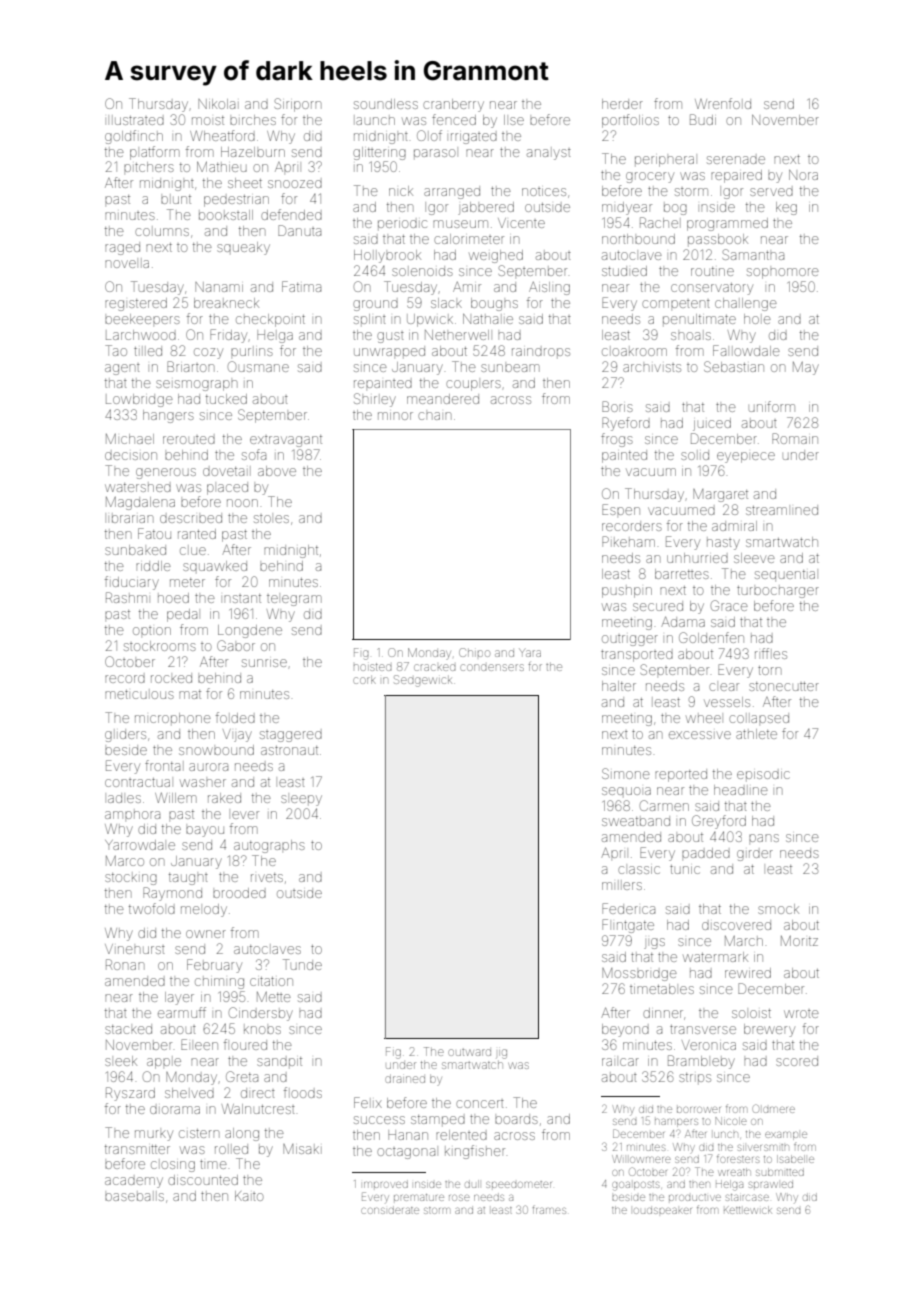 The height and width of the screenshot is (1308, 924). I want to click on described, so click(191, 518).
